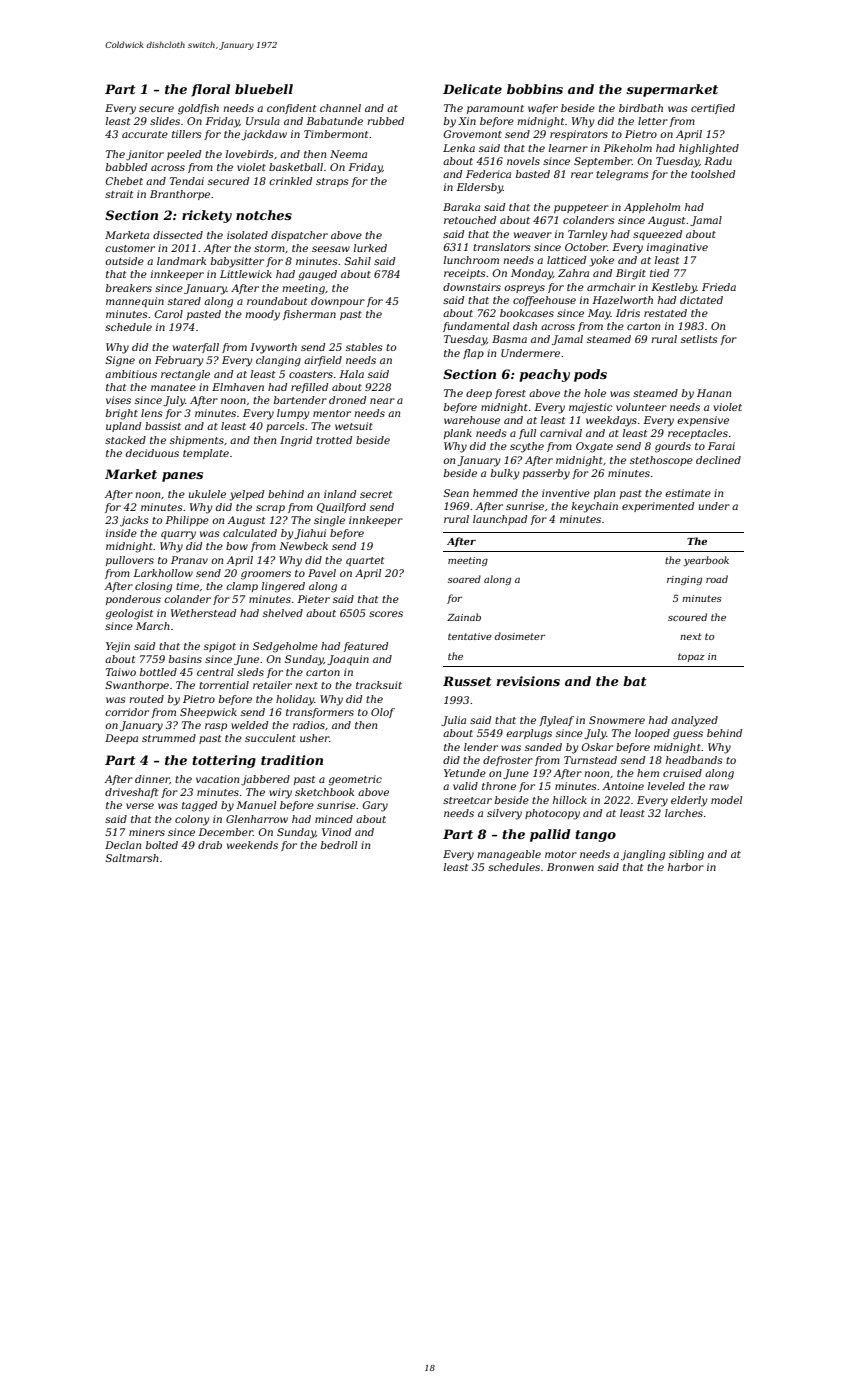 This image has width=849, height=1400. I want to click on imaginative, so click(677, 248).
